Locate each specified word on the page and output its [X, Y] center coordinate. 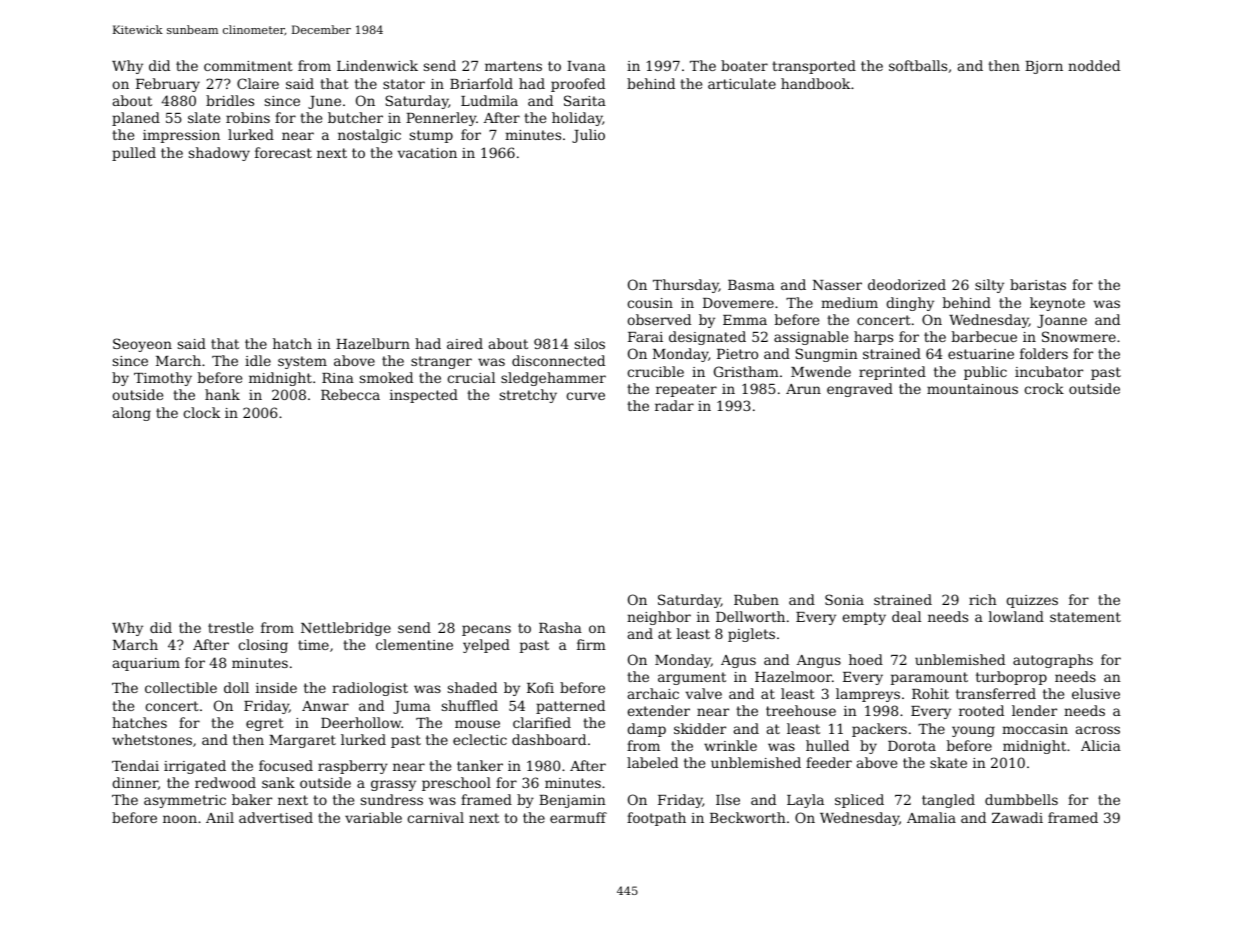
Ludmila [489, 100]
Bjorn [1044, 67]
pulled [134, 154]
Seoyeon [142, 345]
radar [674, 405]
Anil [220, 817]
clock [201, 412]
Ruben [756, 599]
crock [1044, 388]
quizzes [1032, 601]
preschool [456, 784]
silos [590, 343]
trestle [230, 627]
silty [989, 286]
